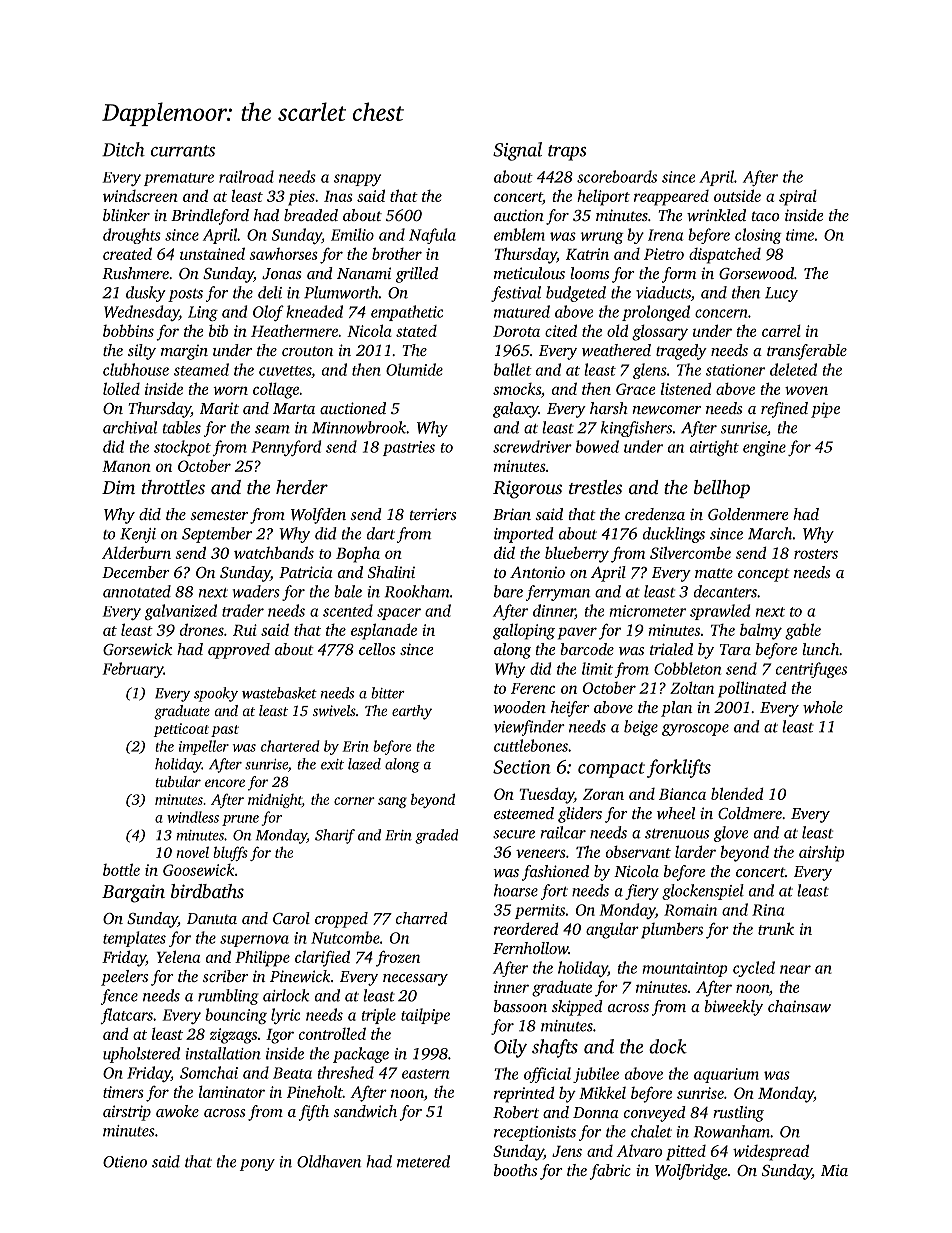  What do you see at coordinates (134, 939) in the screenshot?
I see `templates` at bounding box center [134, 939].
